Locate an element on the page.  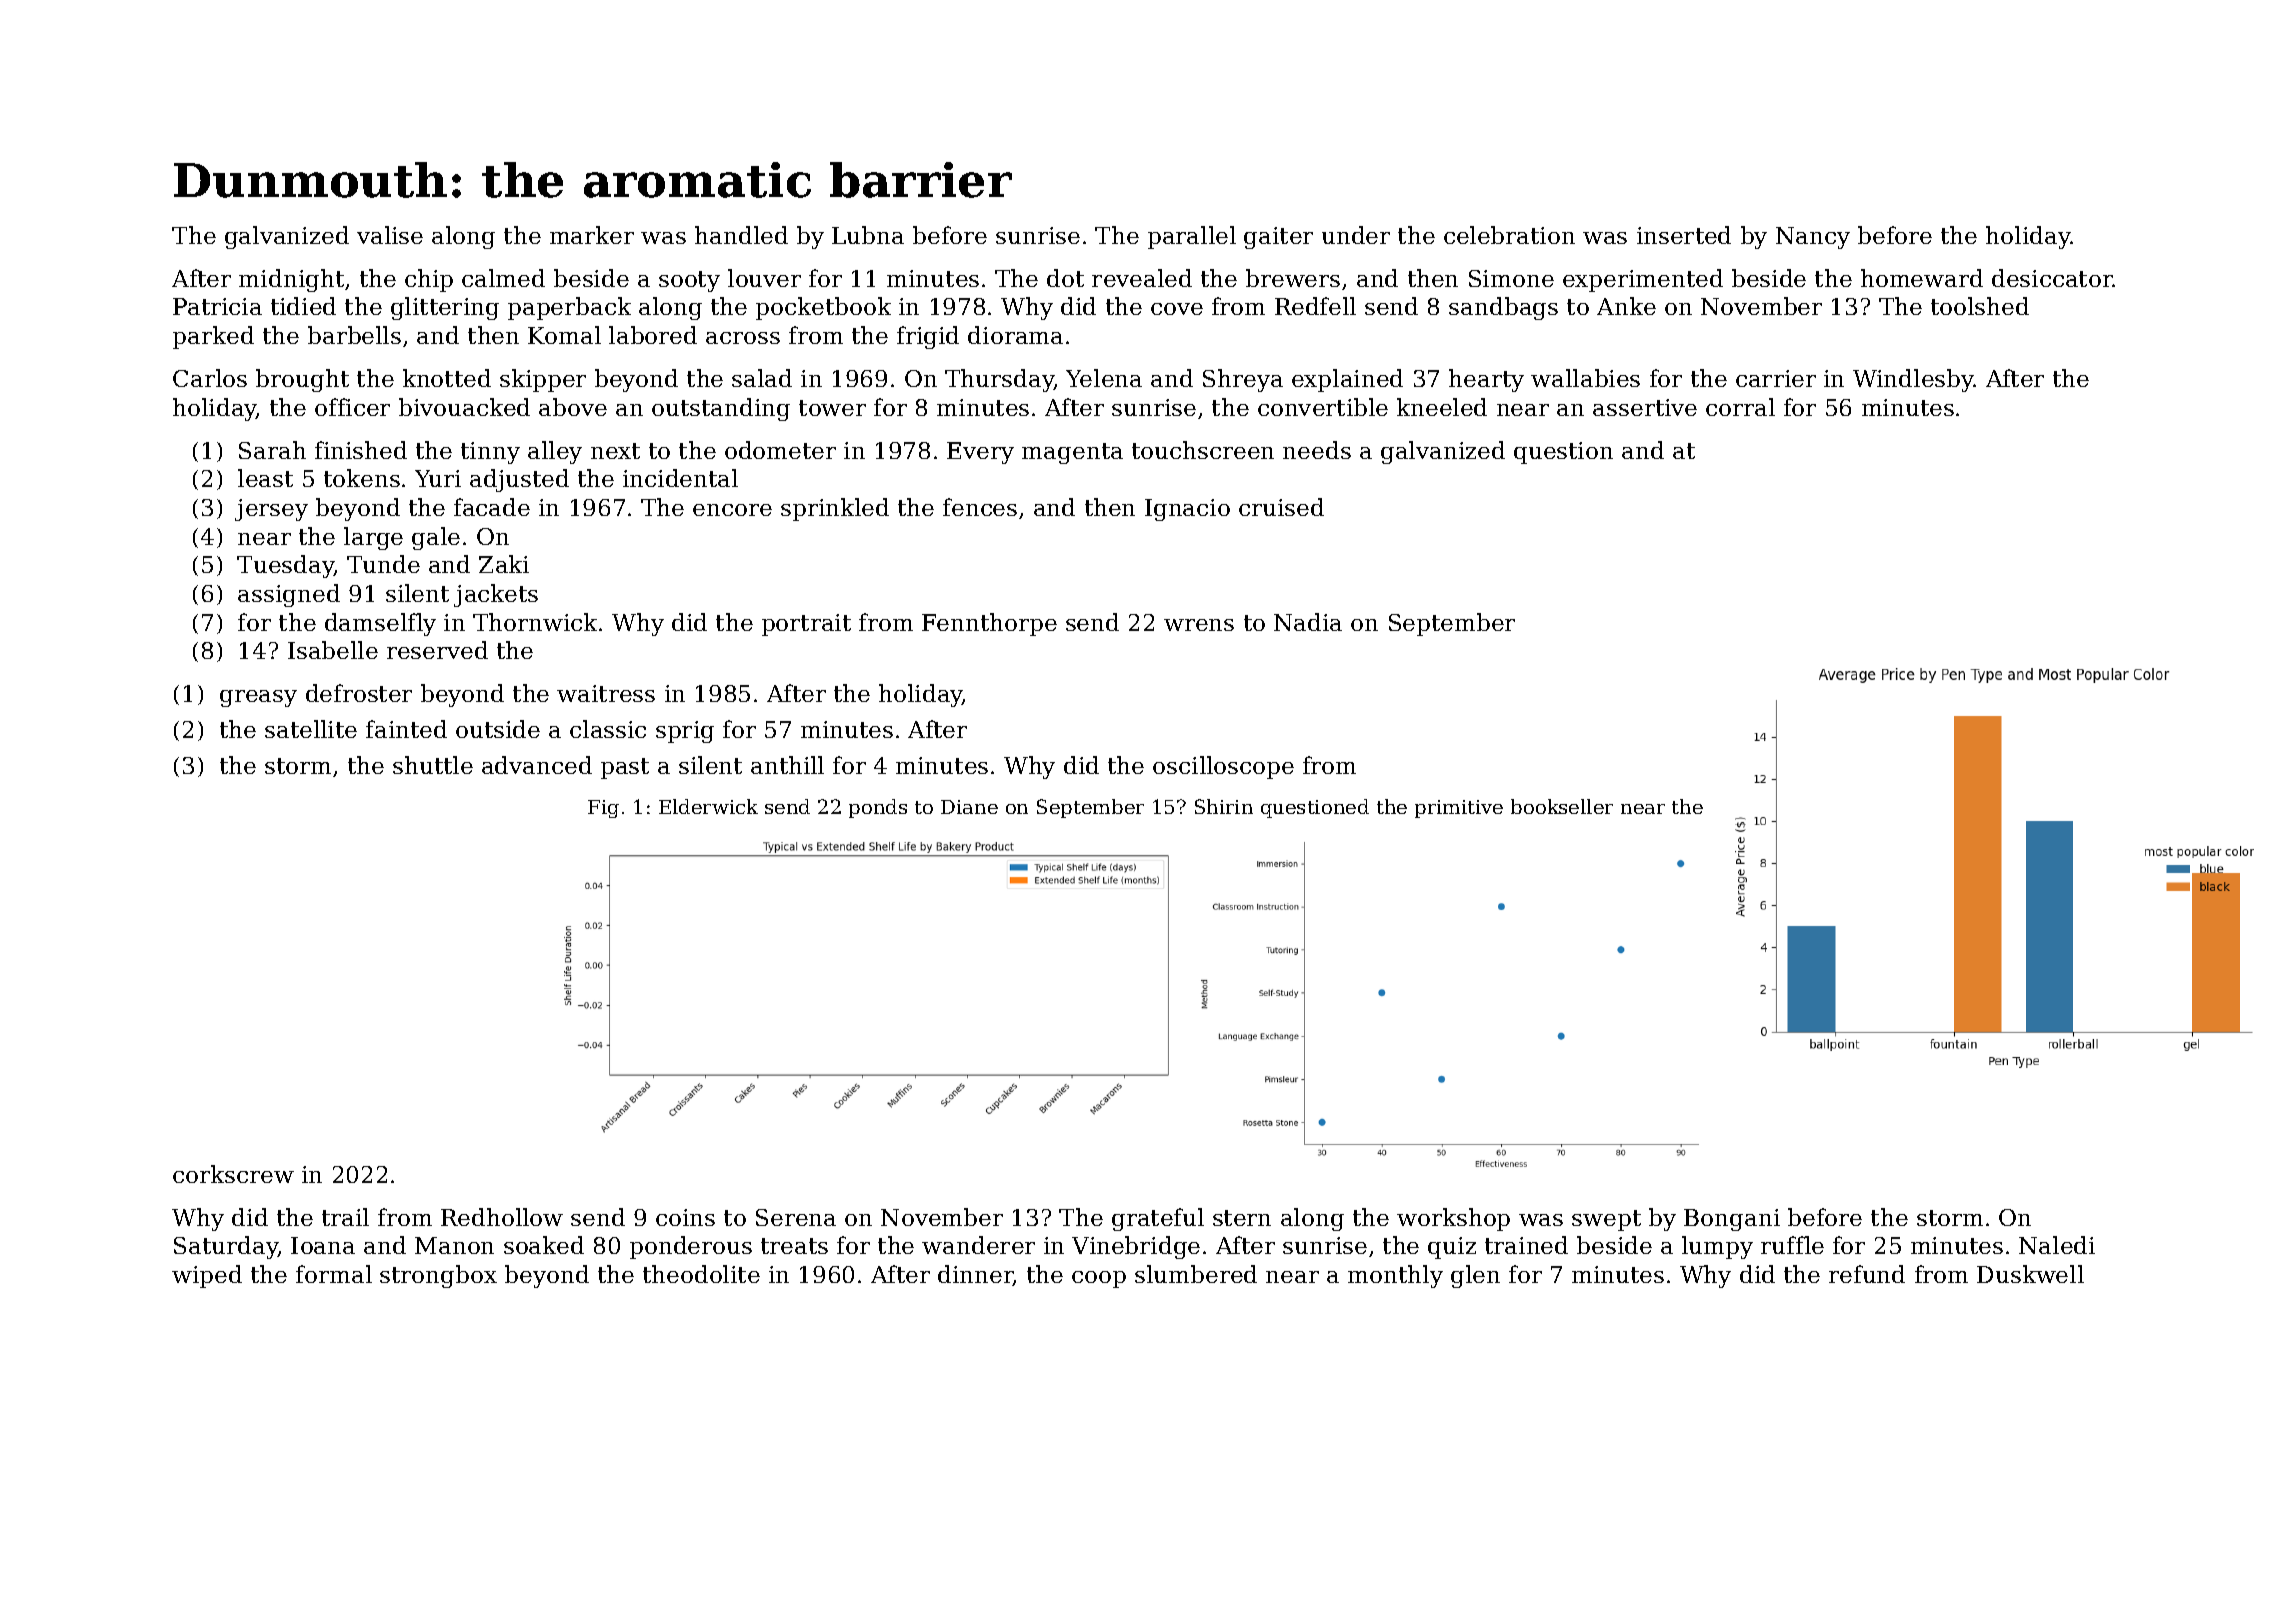
shuttle is located at coordinates (433, 765).
